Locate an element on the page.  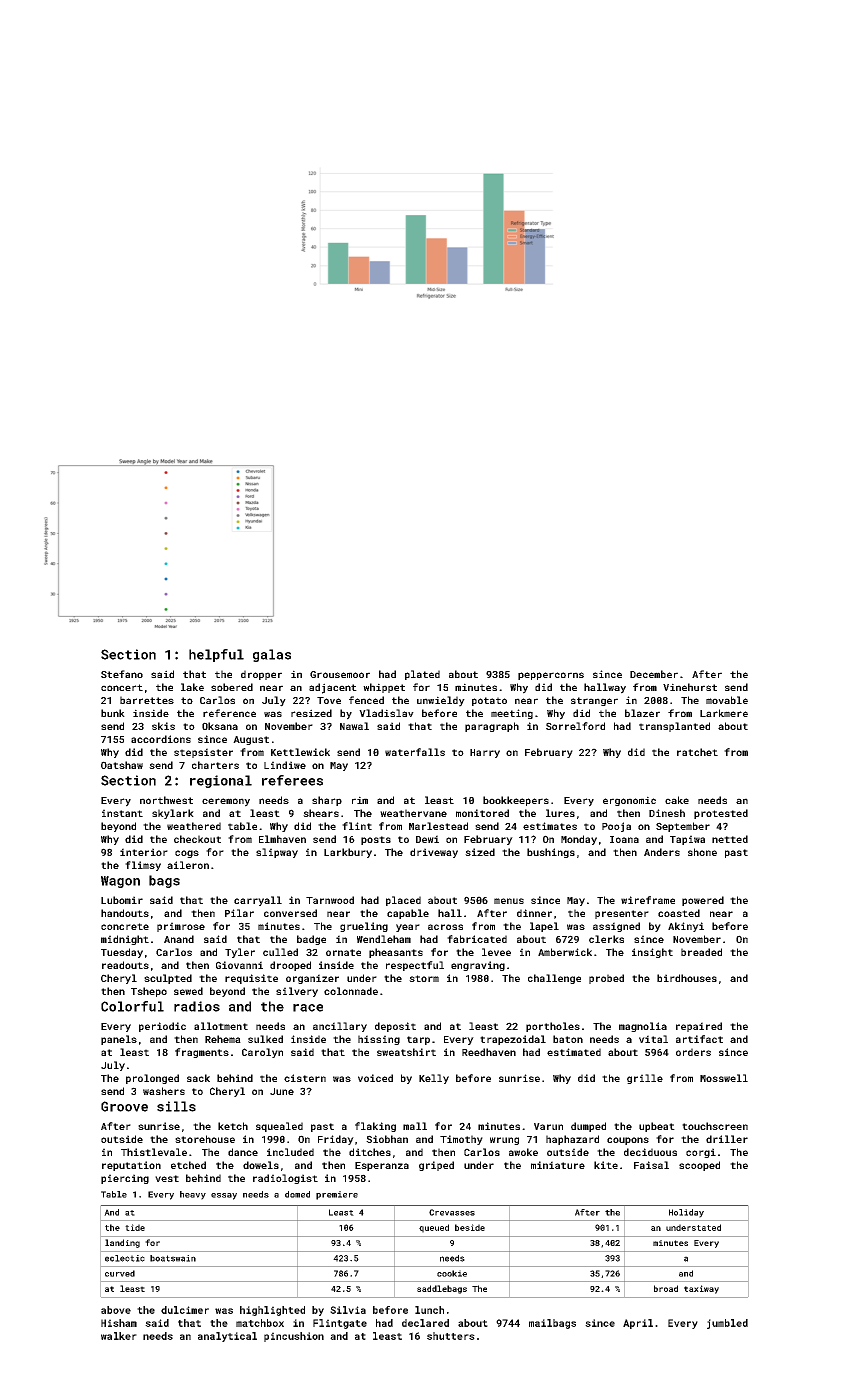
analytical is located at coordinates (227, 1337).
